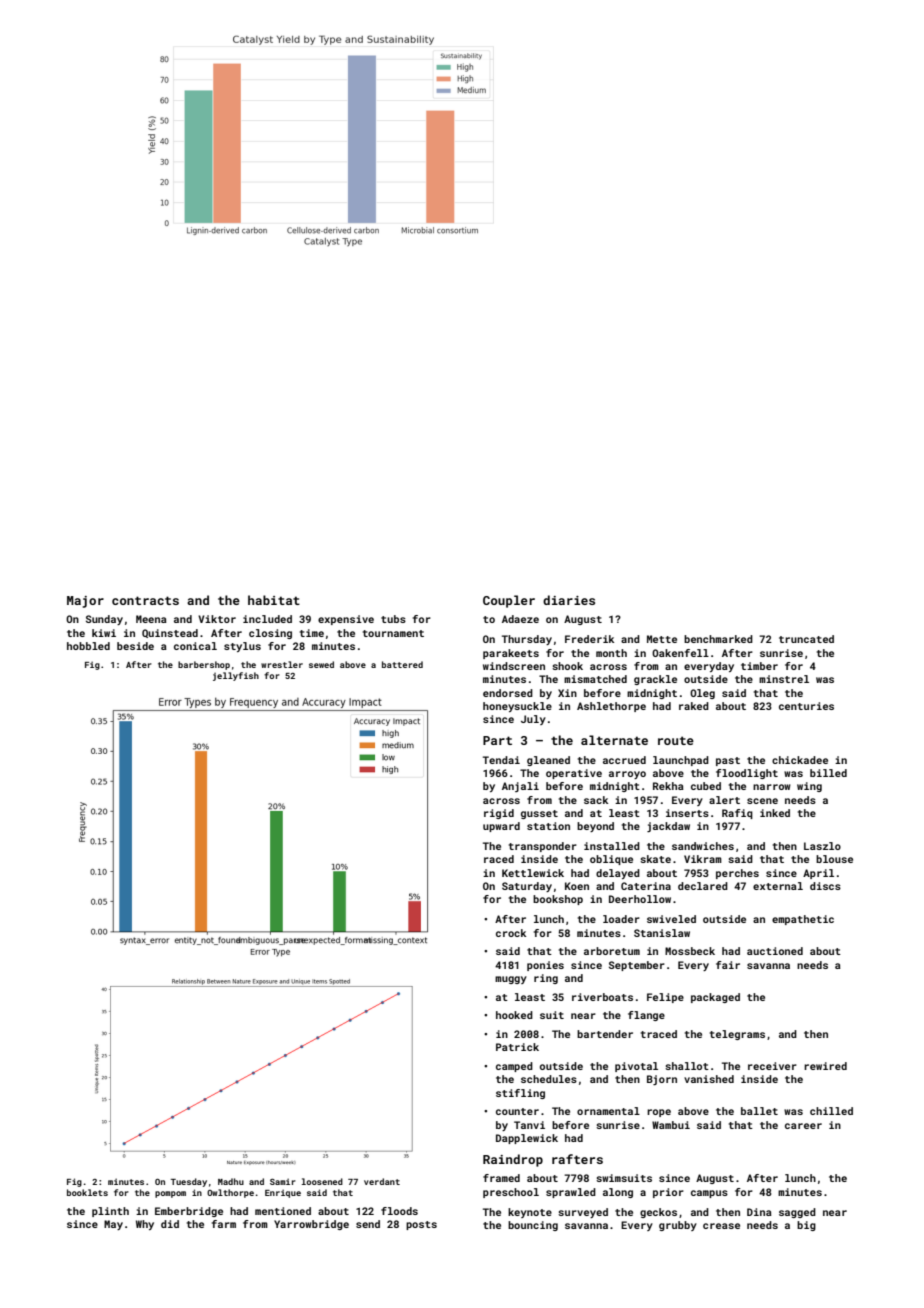 This image has height=1308, width=924. I want to click on gleaned, so click(548, 761).
